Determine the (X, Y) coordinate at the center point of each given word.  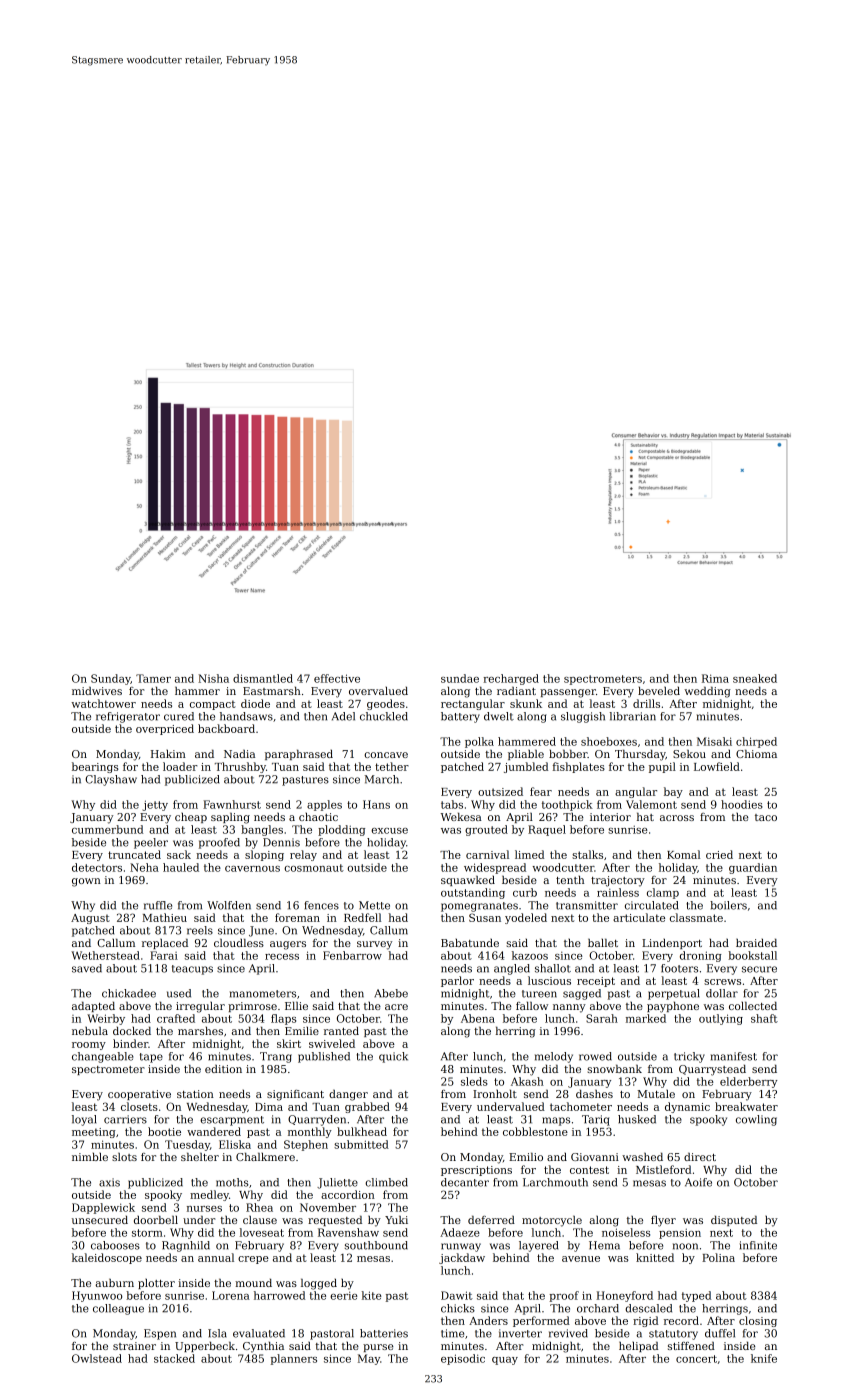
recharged (511, 679)
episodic (463, 1359)
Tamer (153, 678)
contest (589, 1170)
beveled (659, 691)
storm (147, 1233)
